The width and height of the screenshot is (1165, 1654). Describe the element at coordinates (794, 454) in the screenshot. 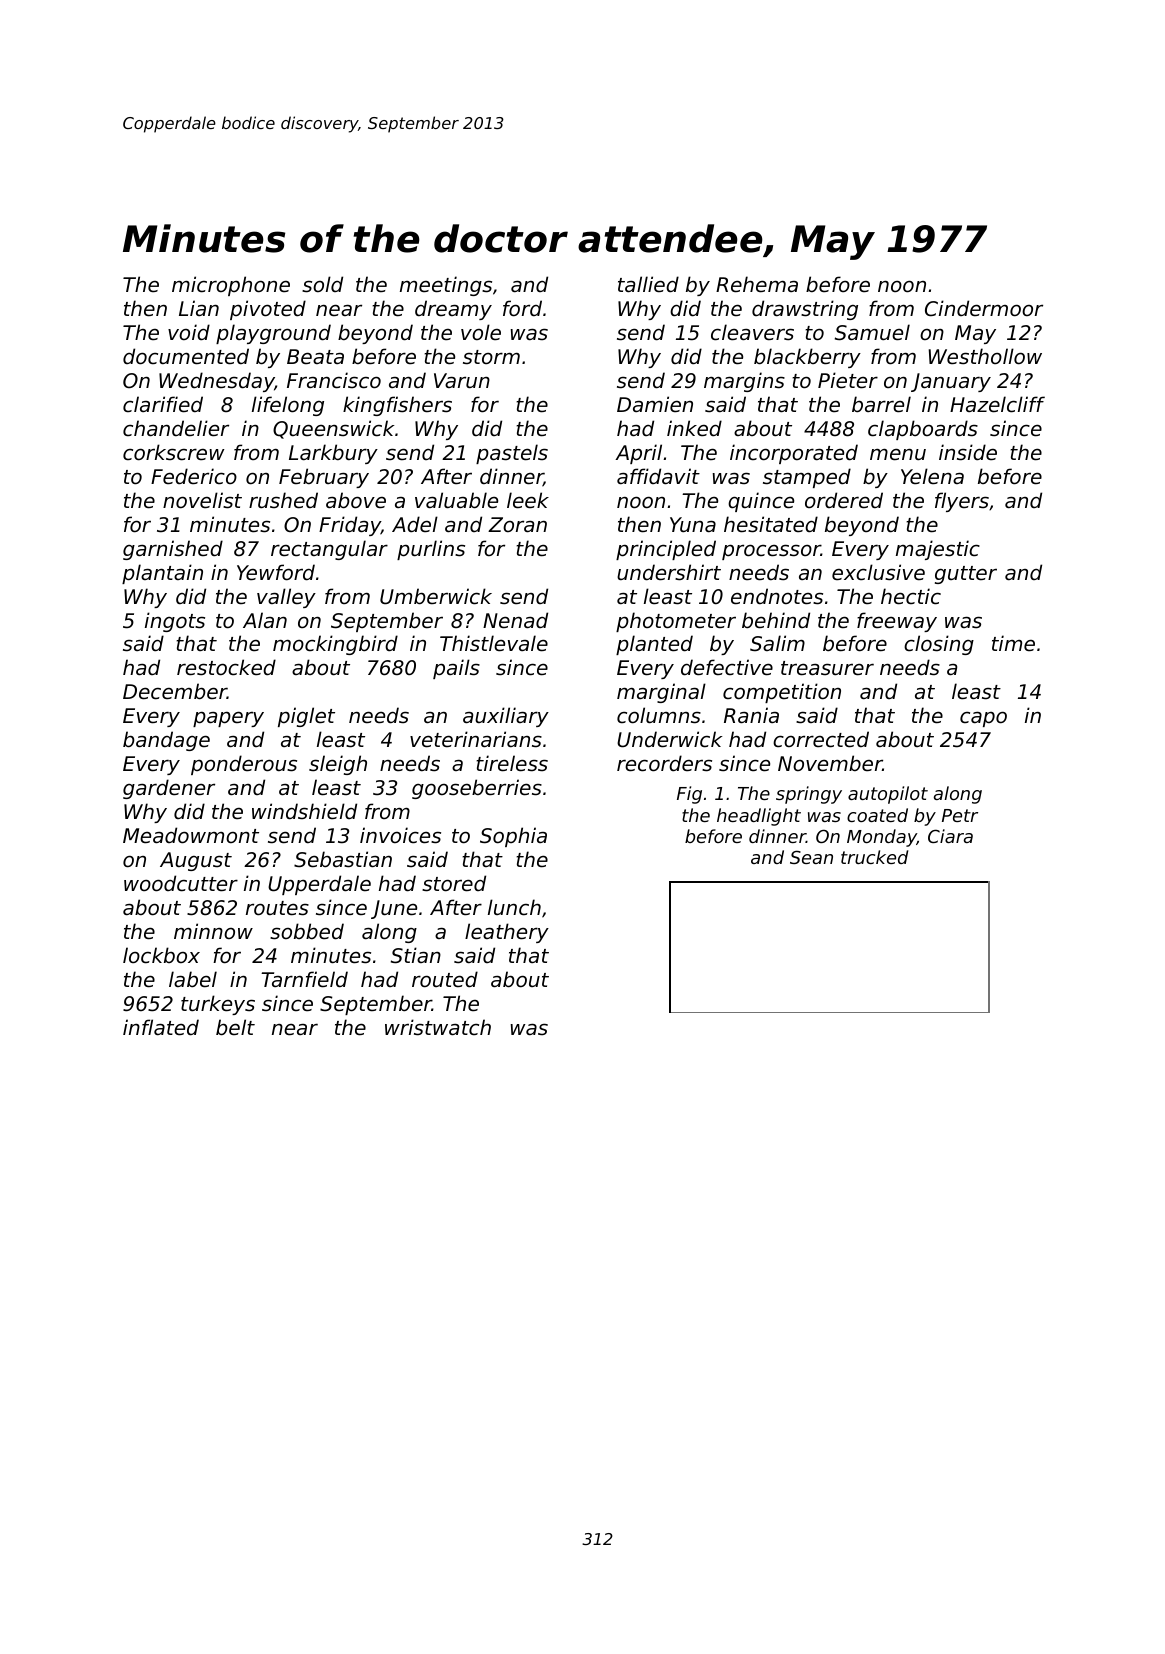

I see `incorporated` at that location.
